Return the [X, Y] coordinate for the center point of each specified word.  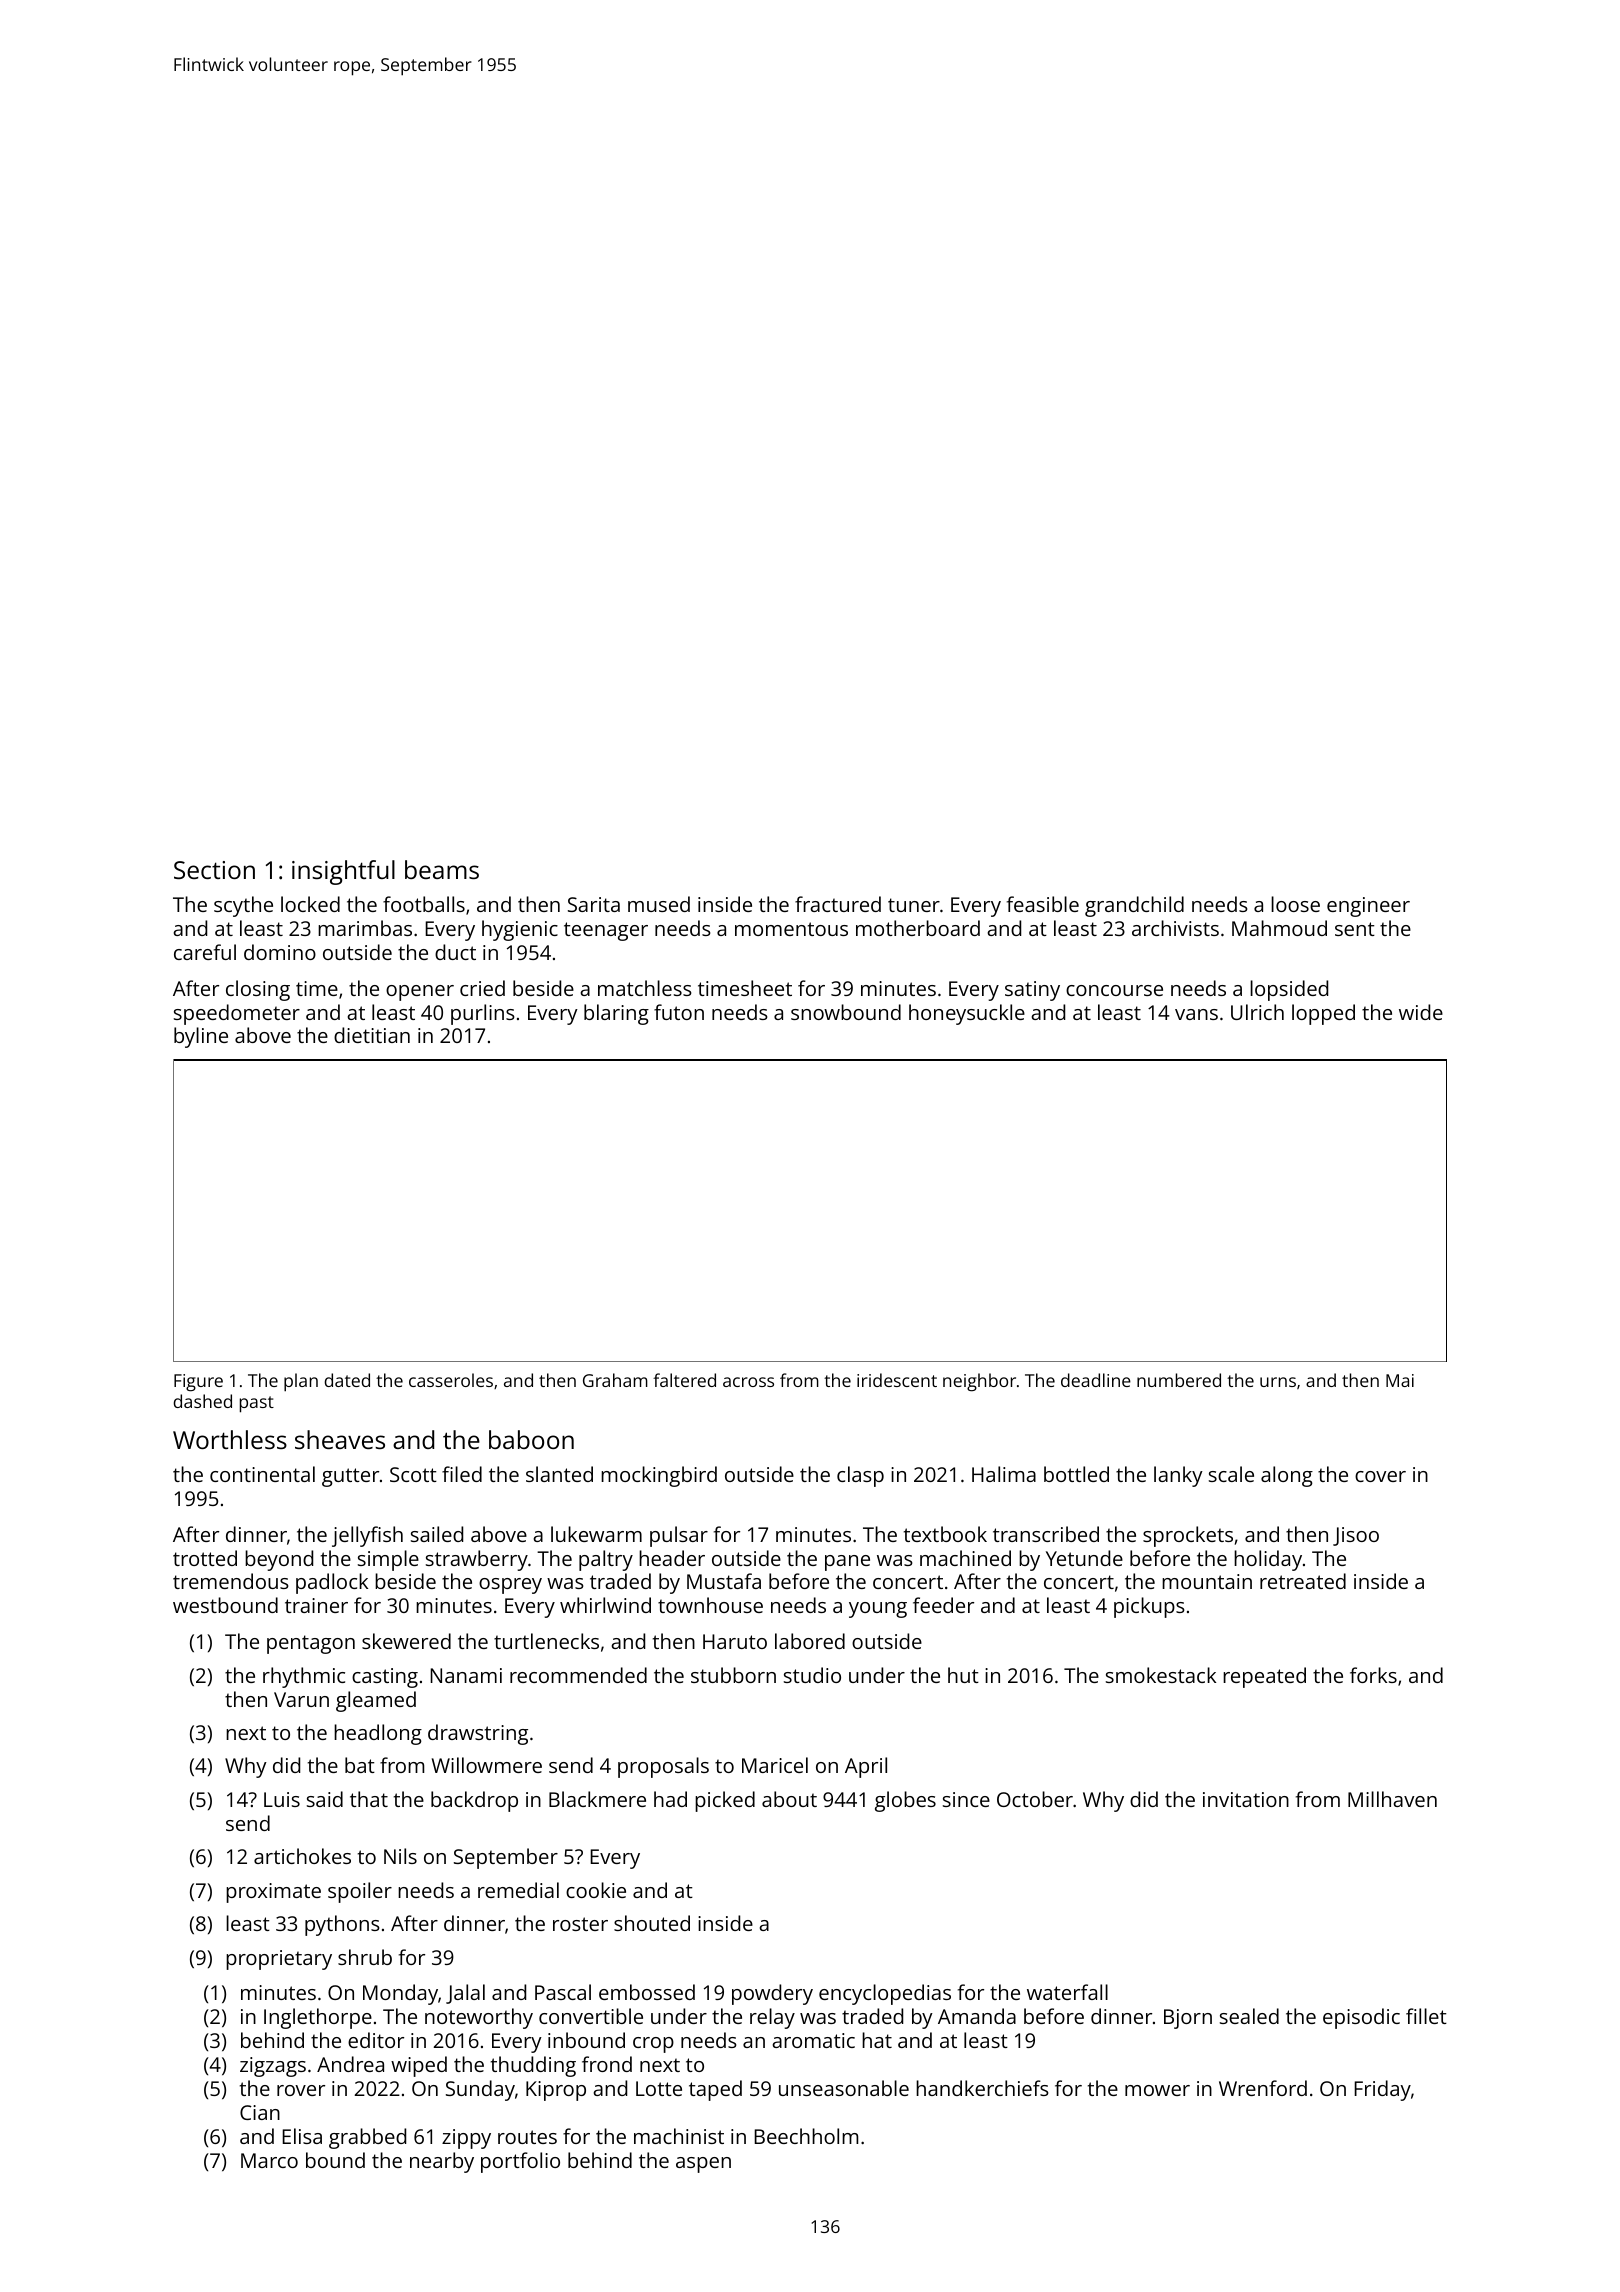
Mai [1400, 1380]
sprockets [1188, 1536]
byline [201, 1037]
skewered [406, 1641]
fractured [838, 904]
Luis [282, 1799]
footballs [424, 904]
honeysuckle [967, 1014]
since [966, 1799]
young [878, 1610]
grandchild [1134, 906]
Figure [198, 1383]
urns [1278, 1382]
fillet [1426, 2016]
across [748, 1382]
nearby [442, 2162]
